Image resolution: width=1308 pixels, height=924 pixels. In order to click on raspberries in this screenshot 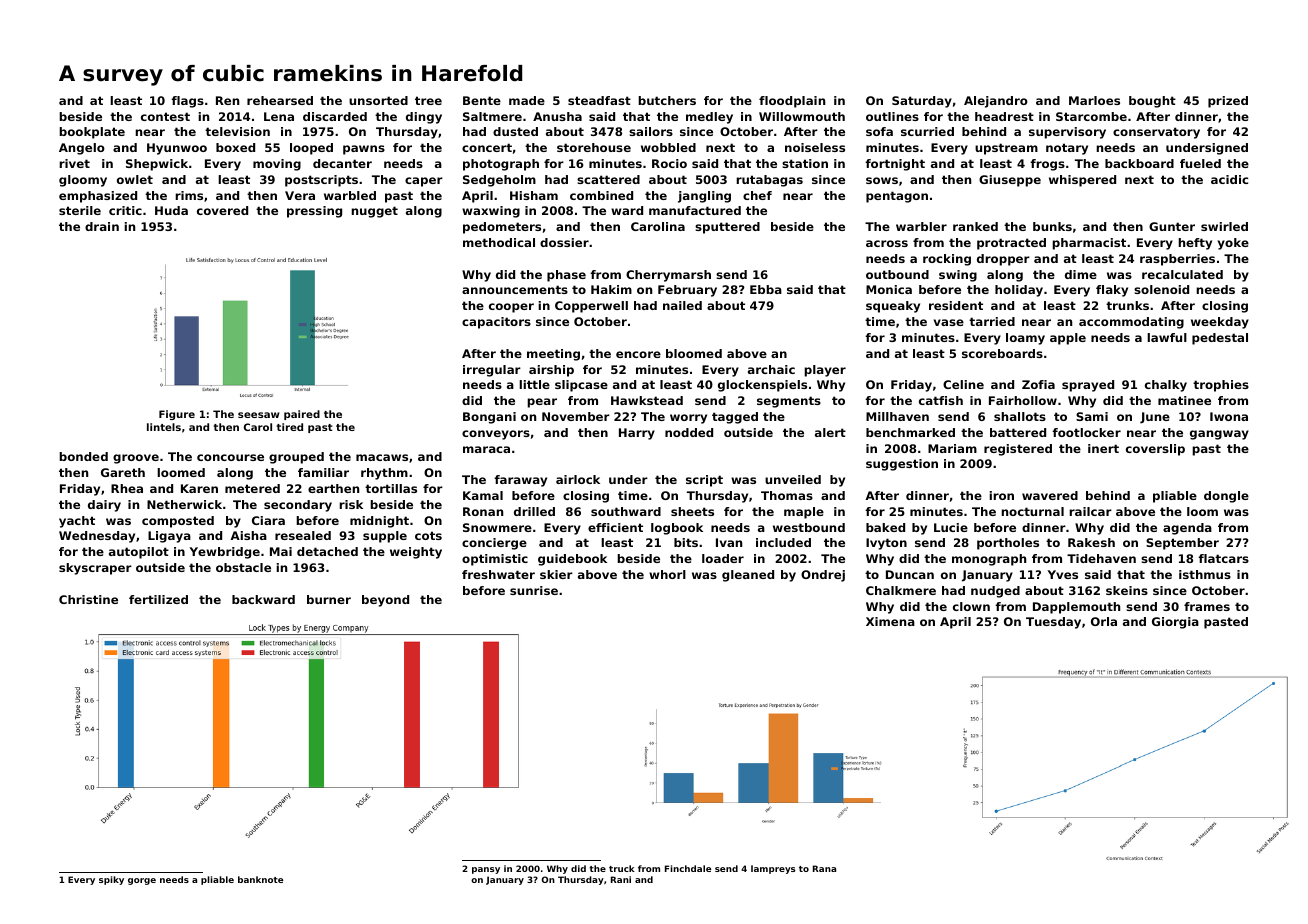, I will do `click(1177, 260)`.
